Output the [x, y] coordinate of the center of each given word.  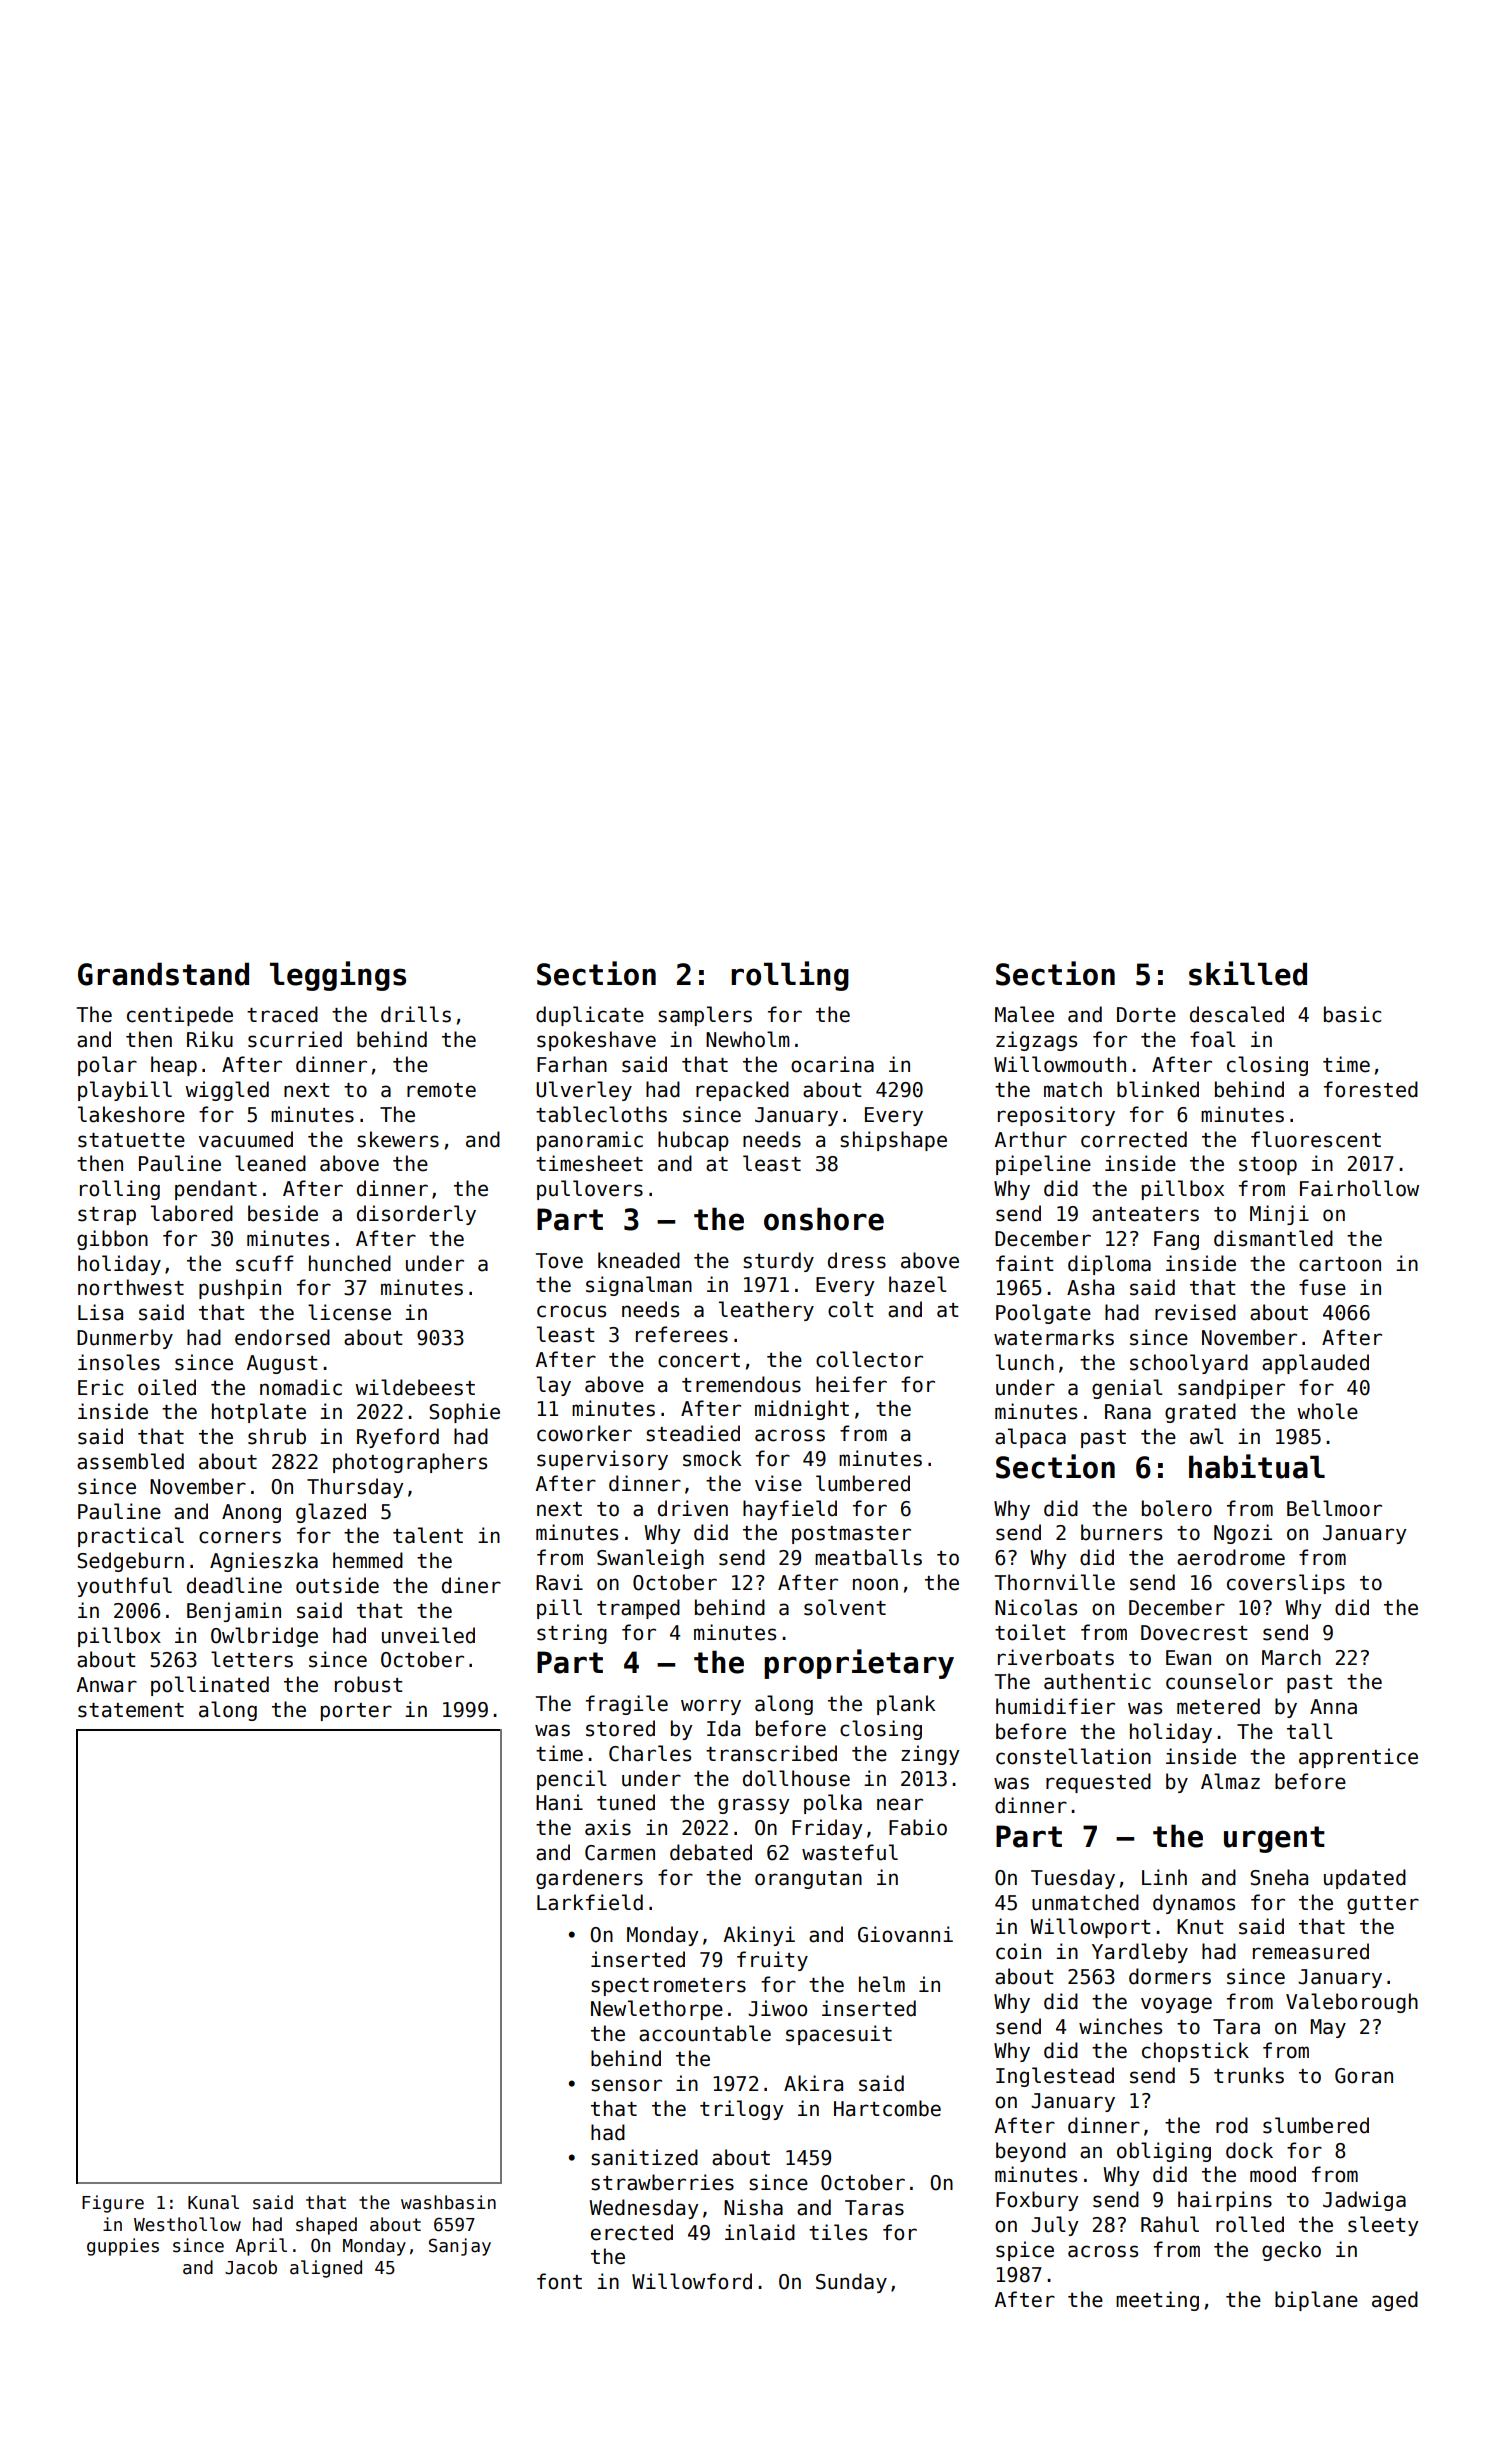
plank [906, 1705]
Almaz [1230, 1781]
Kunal [213, 2202]
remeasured [1311, 1951]
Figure [113, 2204]
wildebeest [415, 1387]
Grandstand [163, 974]
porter [356, 1712]
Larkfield [590, 1902]
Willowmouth [1060, 1064]
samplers [705, 1016]
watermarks [1054, 1337]
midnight [802, 1410]
